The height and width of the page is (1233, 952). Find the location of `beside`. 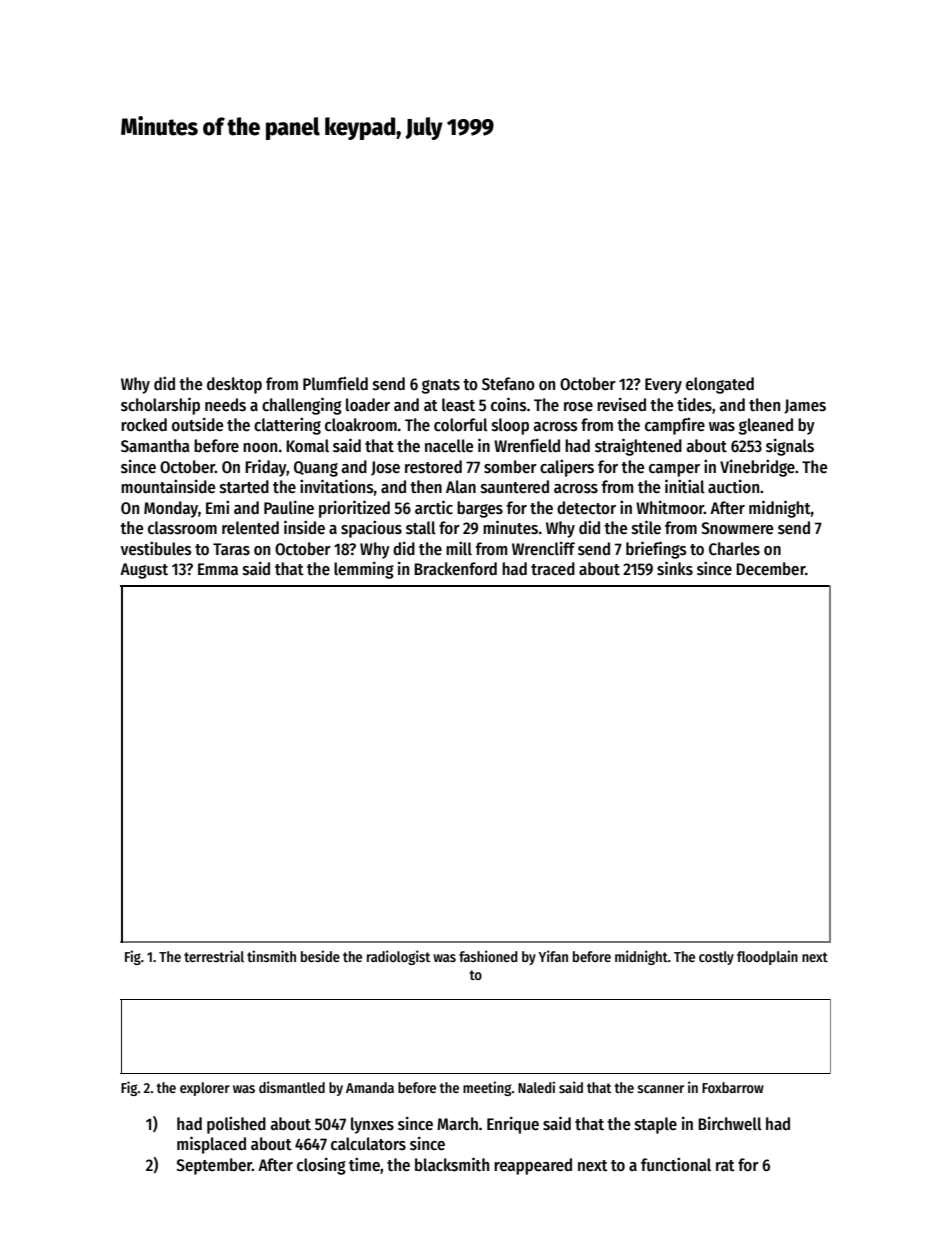

beside is located at coordinates (320, 956).
